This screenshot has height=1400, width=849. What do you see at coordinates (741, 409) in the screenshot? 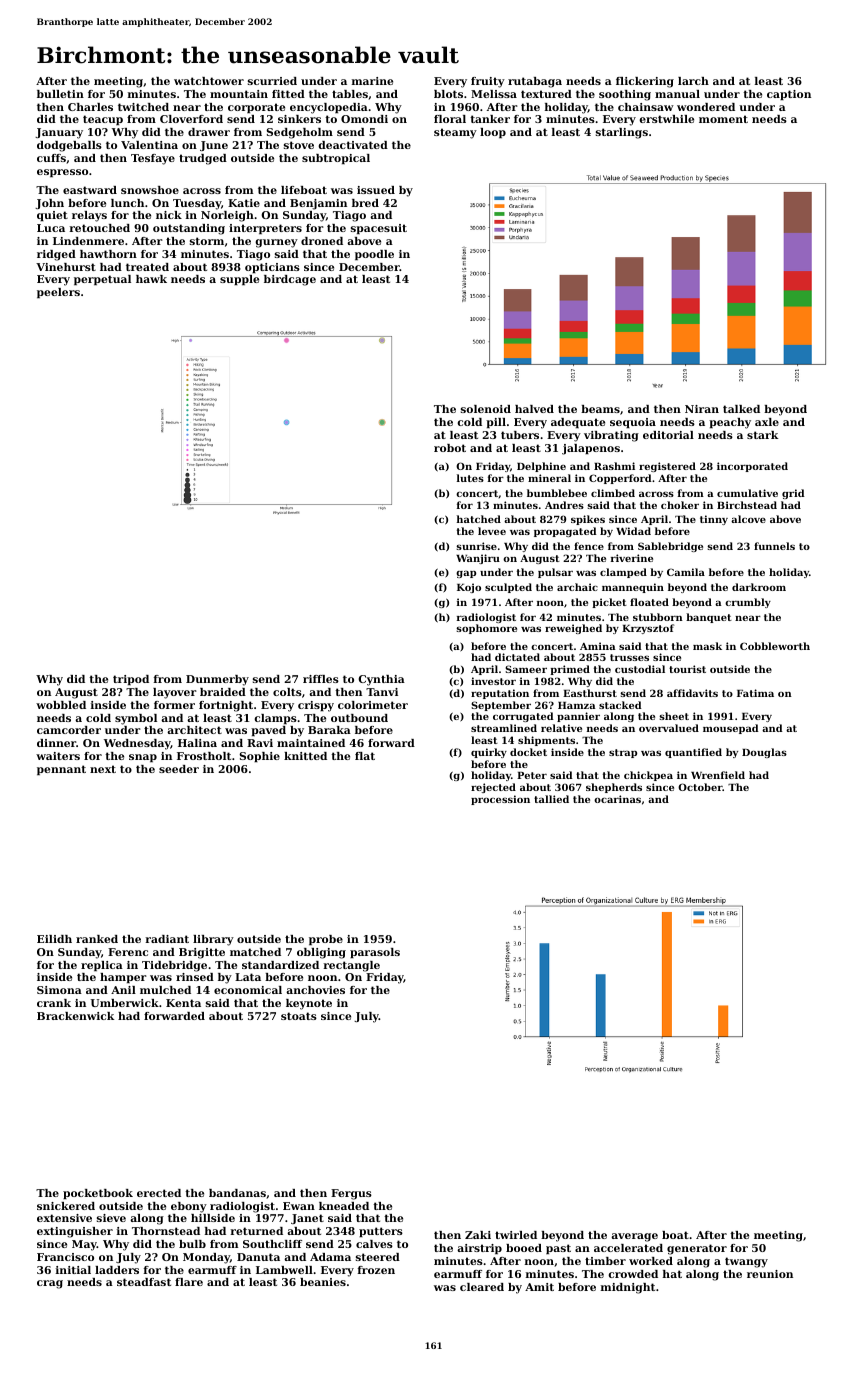
I see `talked` at bounding box center [741, 409].
